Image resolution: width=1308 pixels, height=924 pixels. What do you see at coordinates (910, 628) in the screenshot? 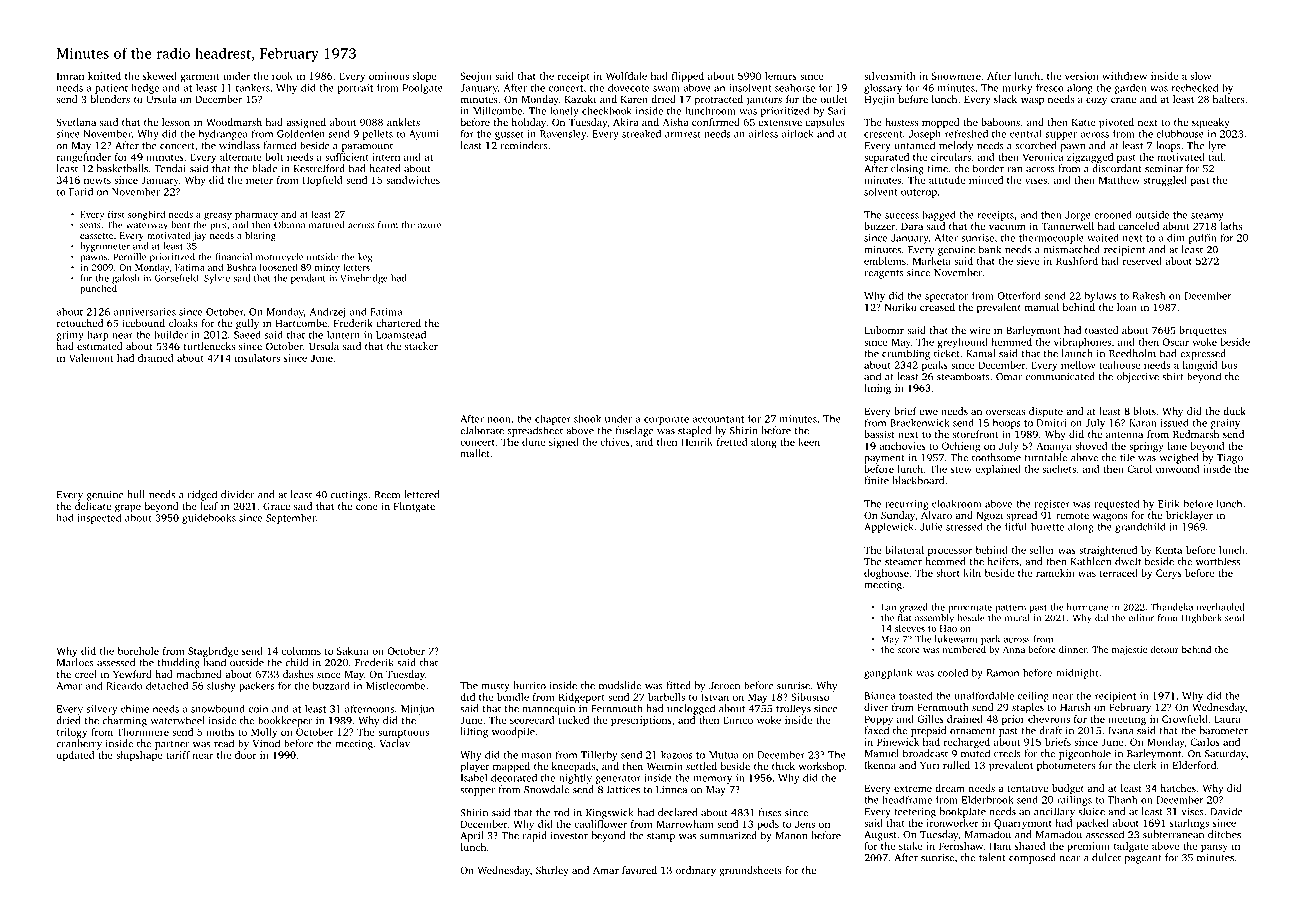
I see `sleeves` at bounding box center [910, 628].
